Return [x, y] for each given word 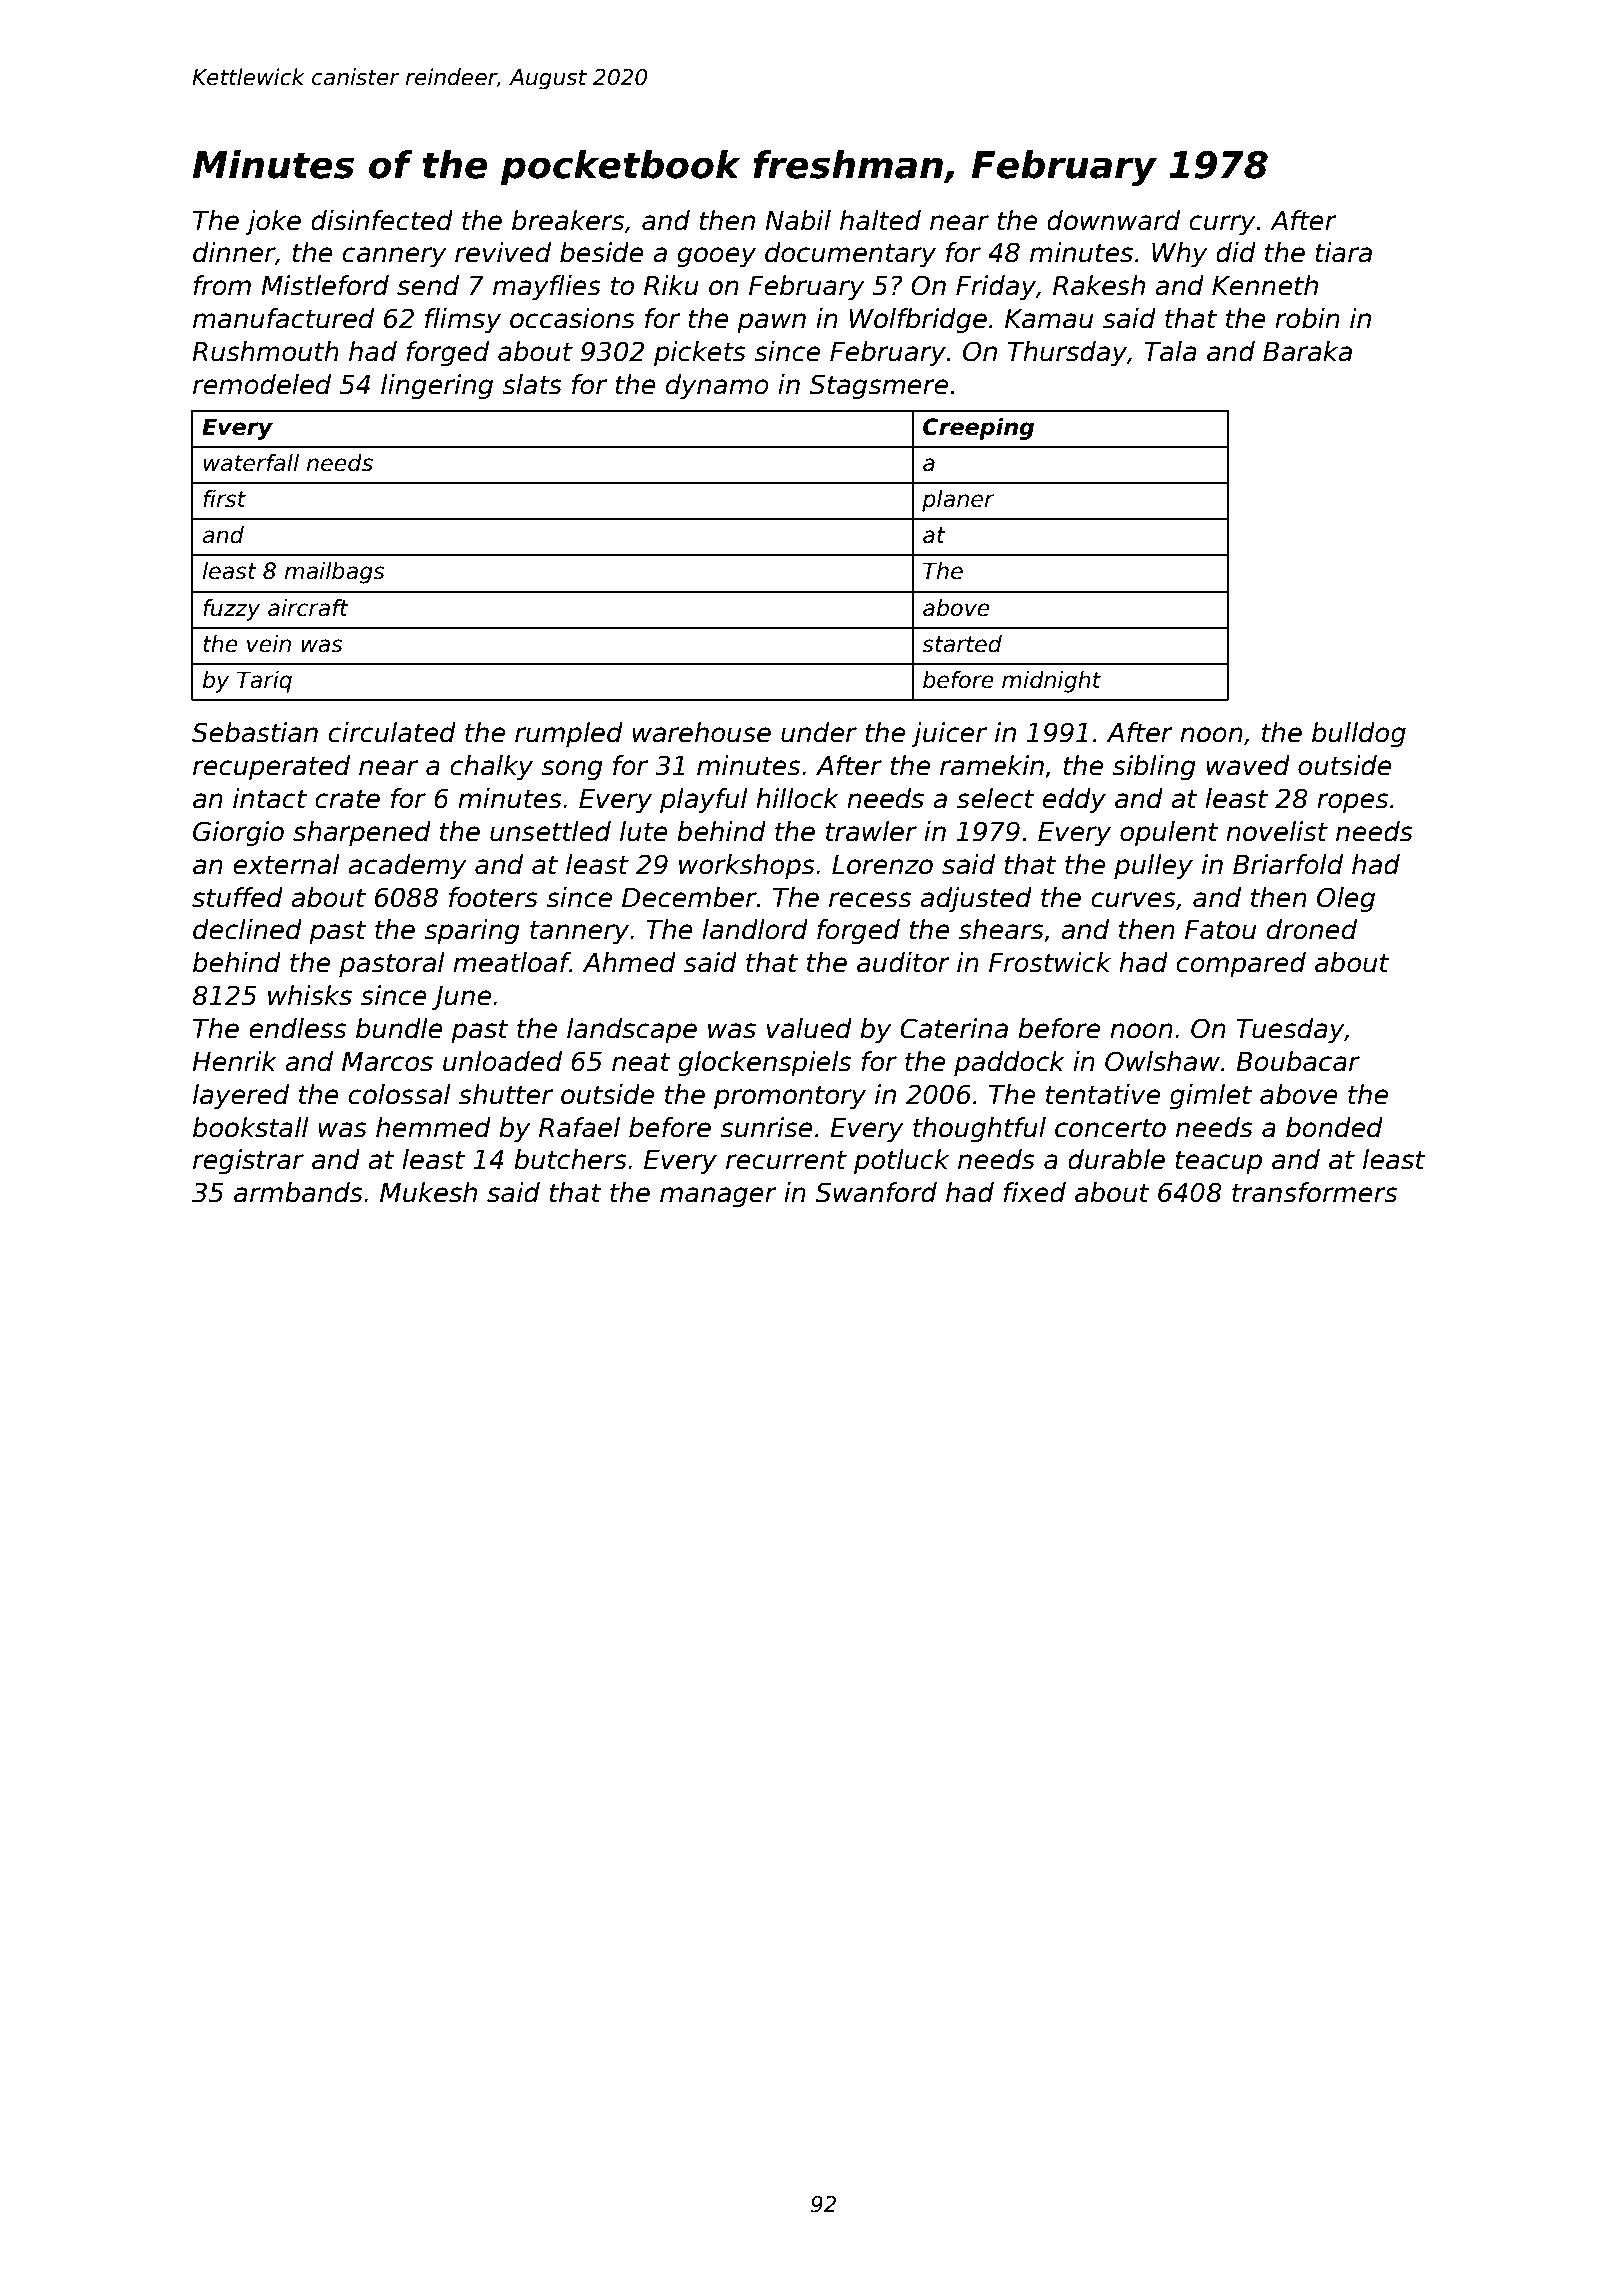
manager [718, 1197]
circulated [392, 732]
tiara [1343, 252]
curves [1133, 900]
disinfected [382, 220]
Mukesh [428, 1192]
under [819, 732]
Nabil [798, 220]
